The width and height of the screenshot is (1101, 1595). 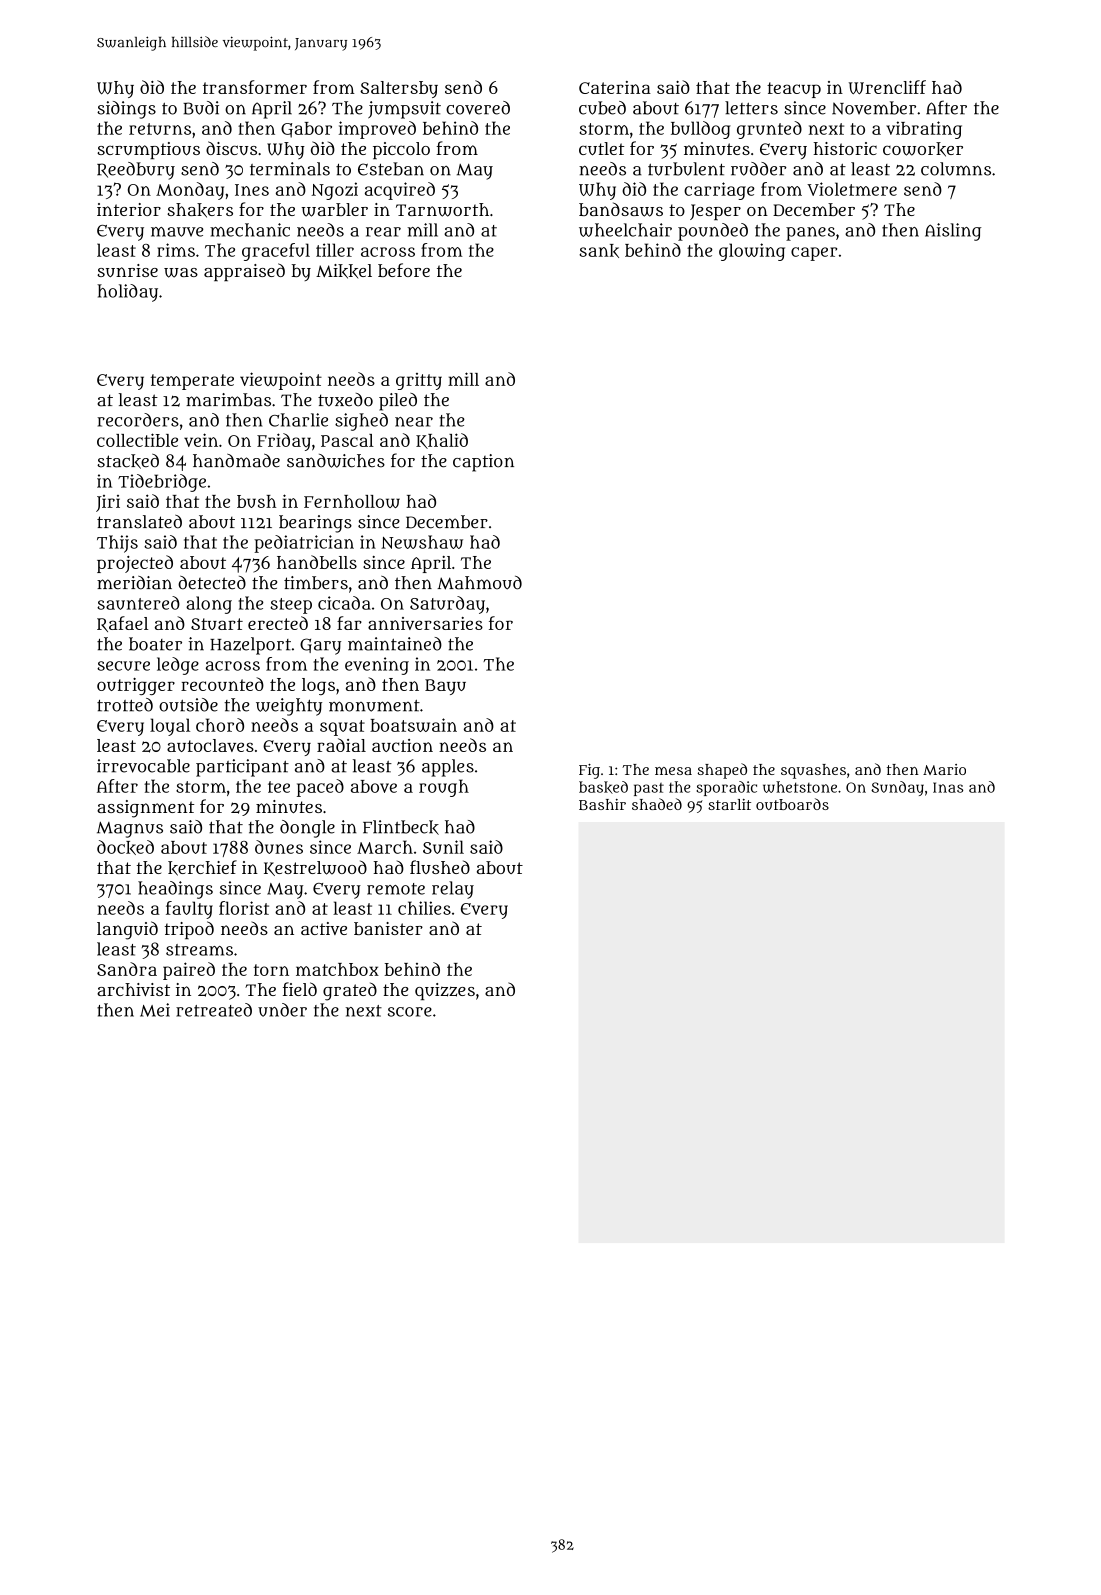 What do you see at coordinates (133, 989) in the screenshot?
I see `archivist` at bounding box center [133, 989].
